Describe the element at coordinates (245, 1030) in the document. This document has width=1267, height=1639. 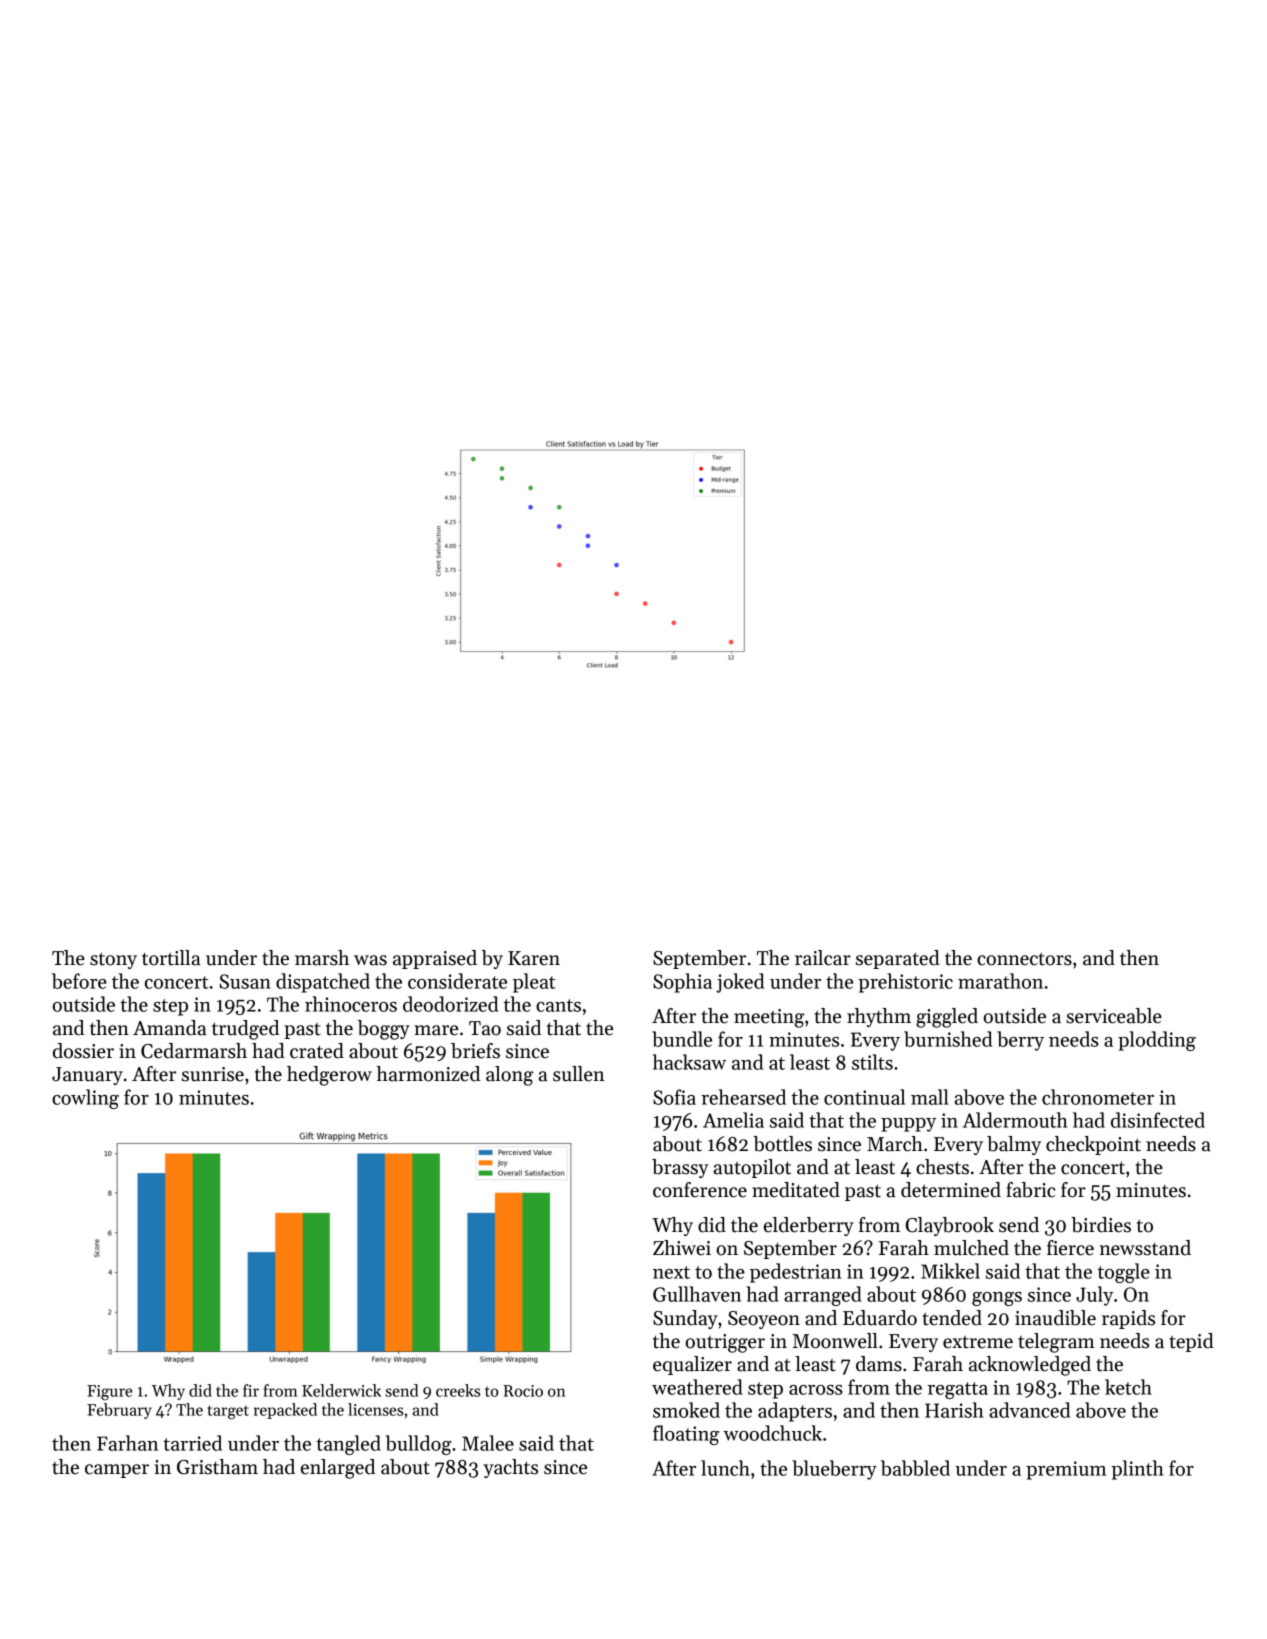
I see `trudged` at that location.
